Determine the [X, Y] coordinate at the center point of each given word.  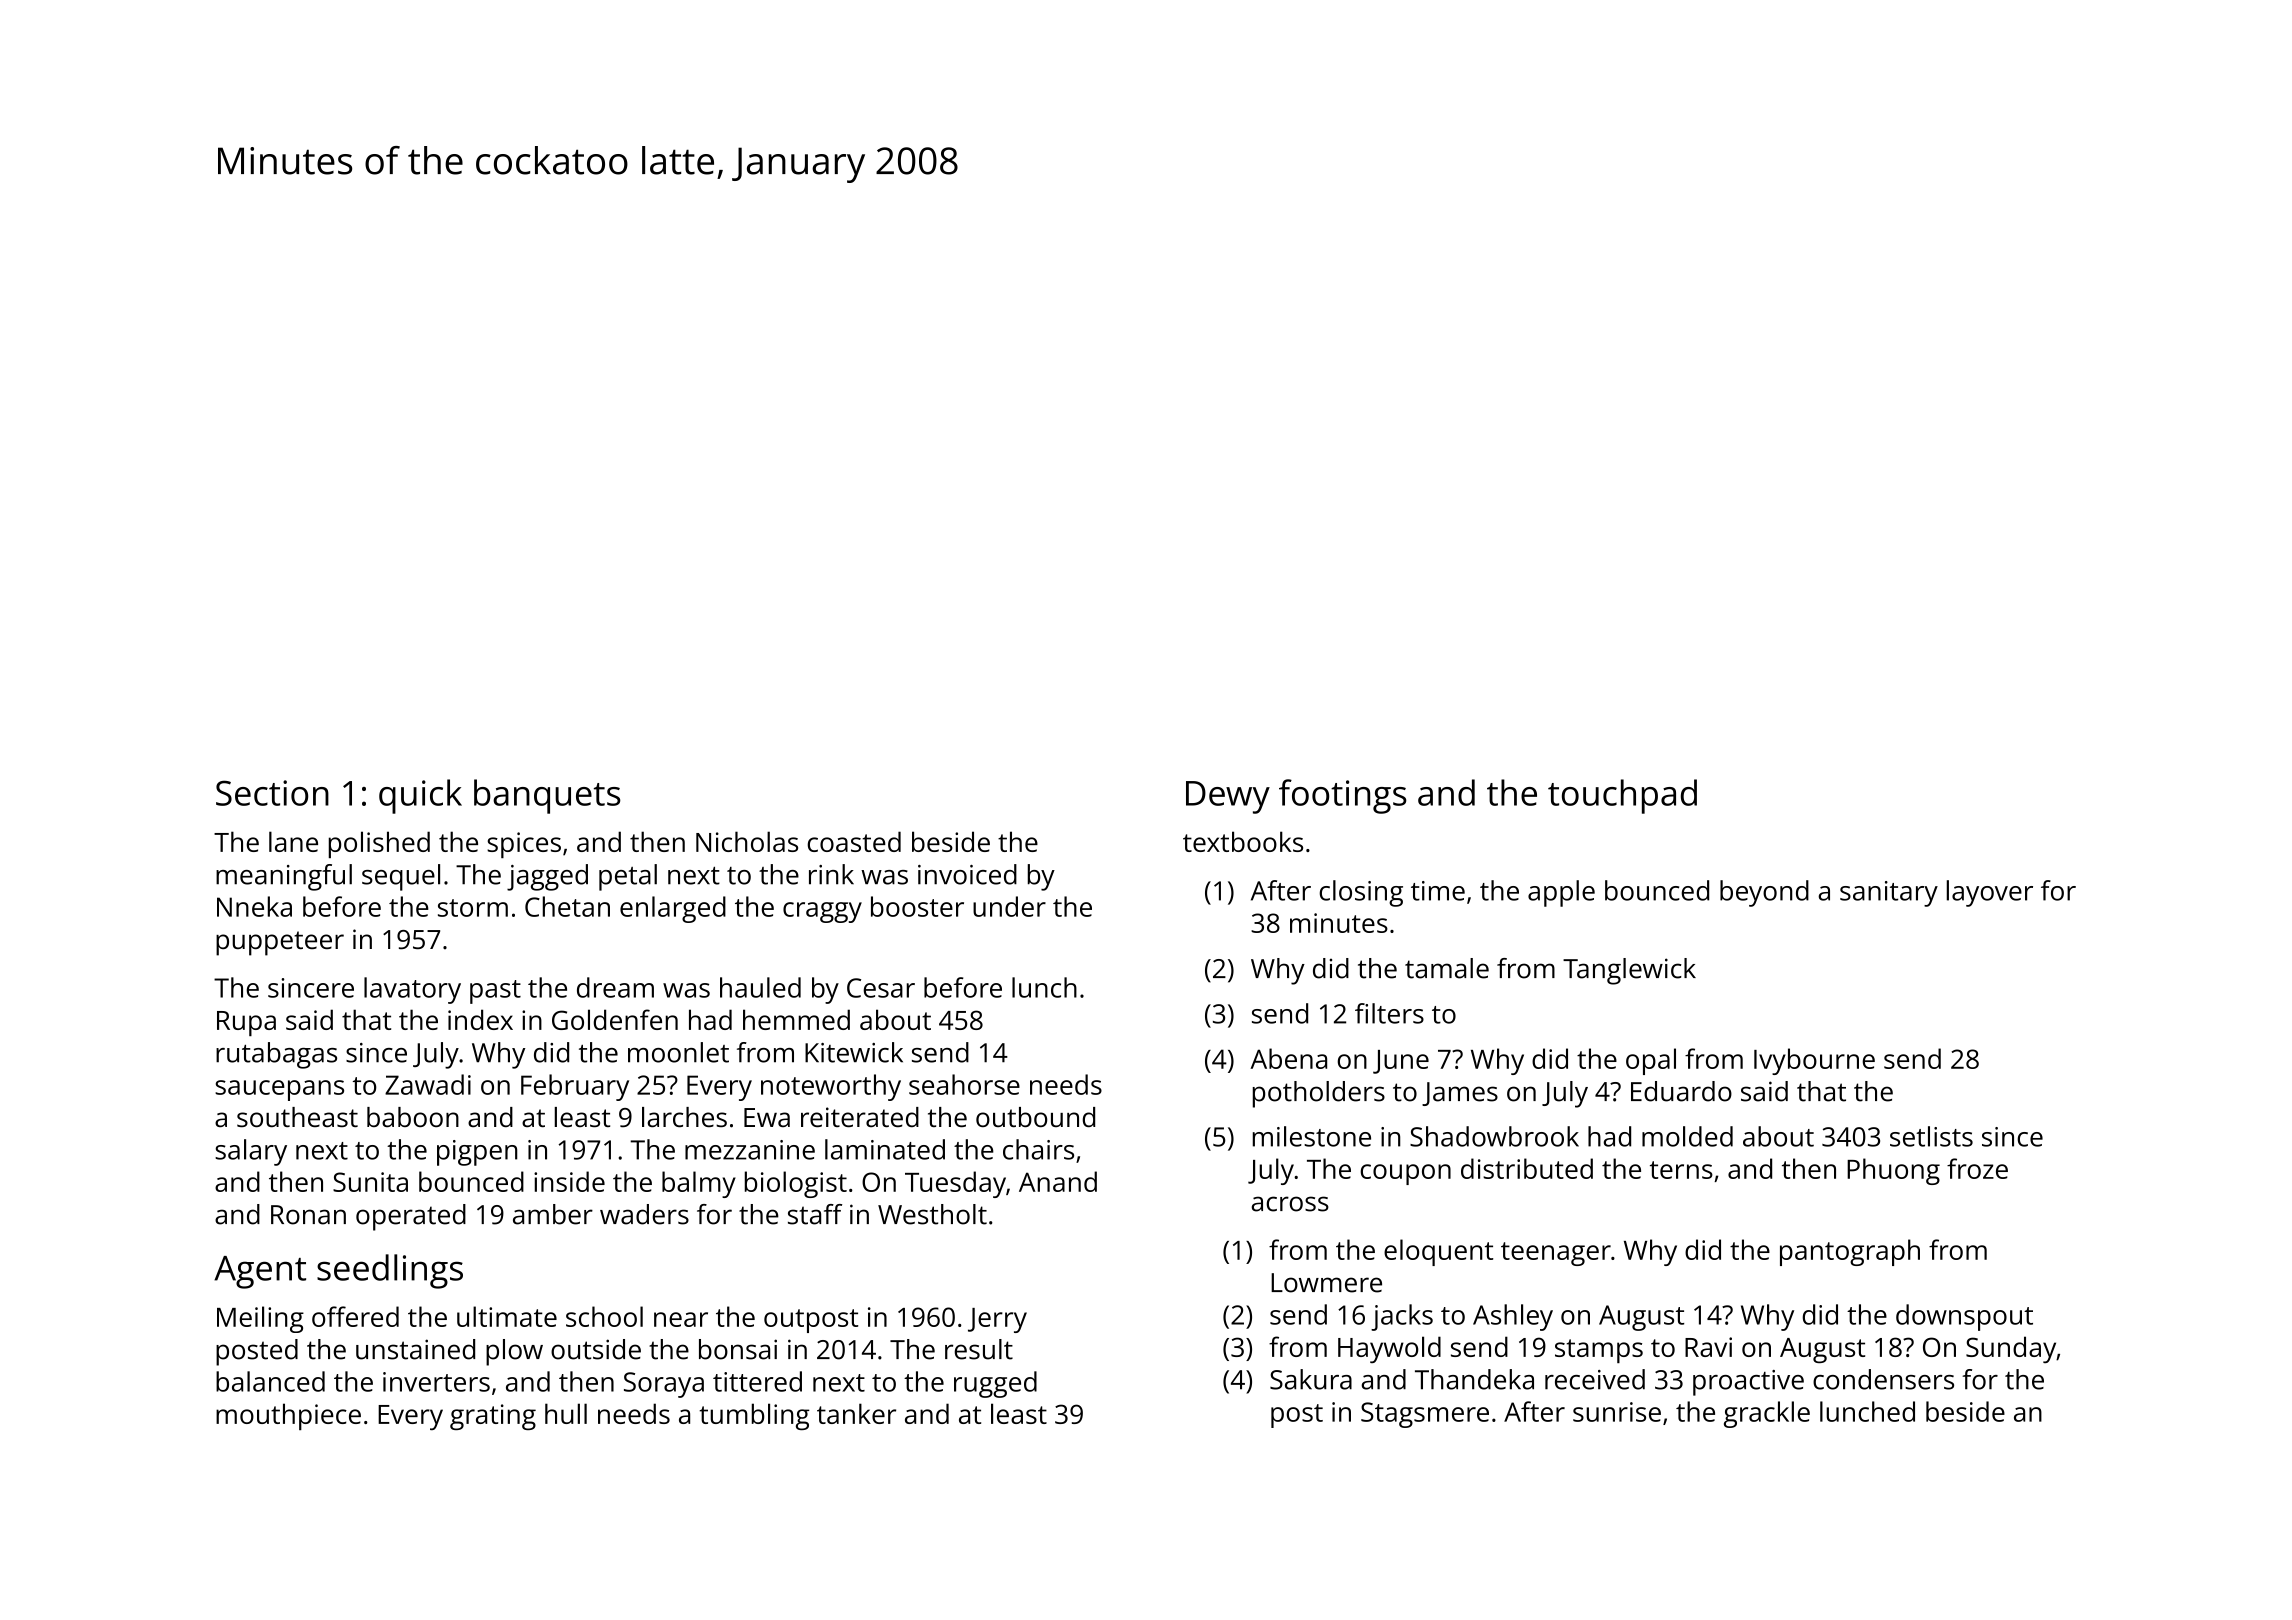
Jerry [997, 1320]
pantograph [1850, 1252]
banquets [547, 796]
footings [1343, 796]
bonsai [738, 1349]
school [604, 1316]
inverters [436, 1382]
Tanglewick [1629, 971]
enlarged [673, 909]
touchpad [1622, 796]
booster [917, 906]
